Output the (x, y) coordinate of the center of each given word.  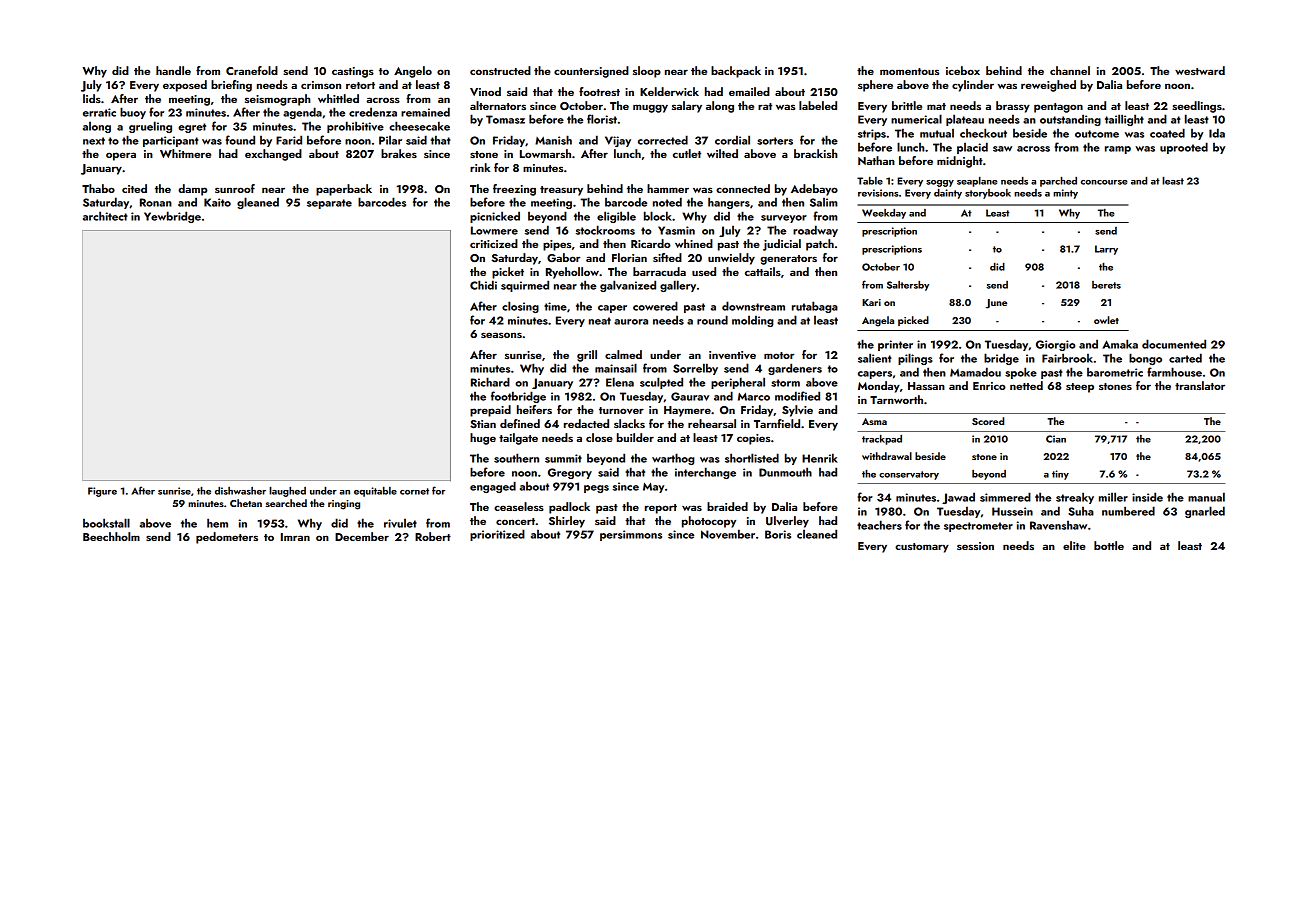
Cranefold (252, 70)
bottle (1109, 545)
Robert (433, 536)
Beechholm (111, 536)
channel (1070, 70)
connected (743, 188)
